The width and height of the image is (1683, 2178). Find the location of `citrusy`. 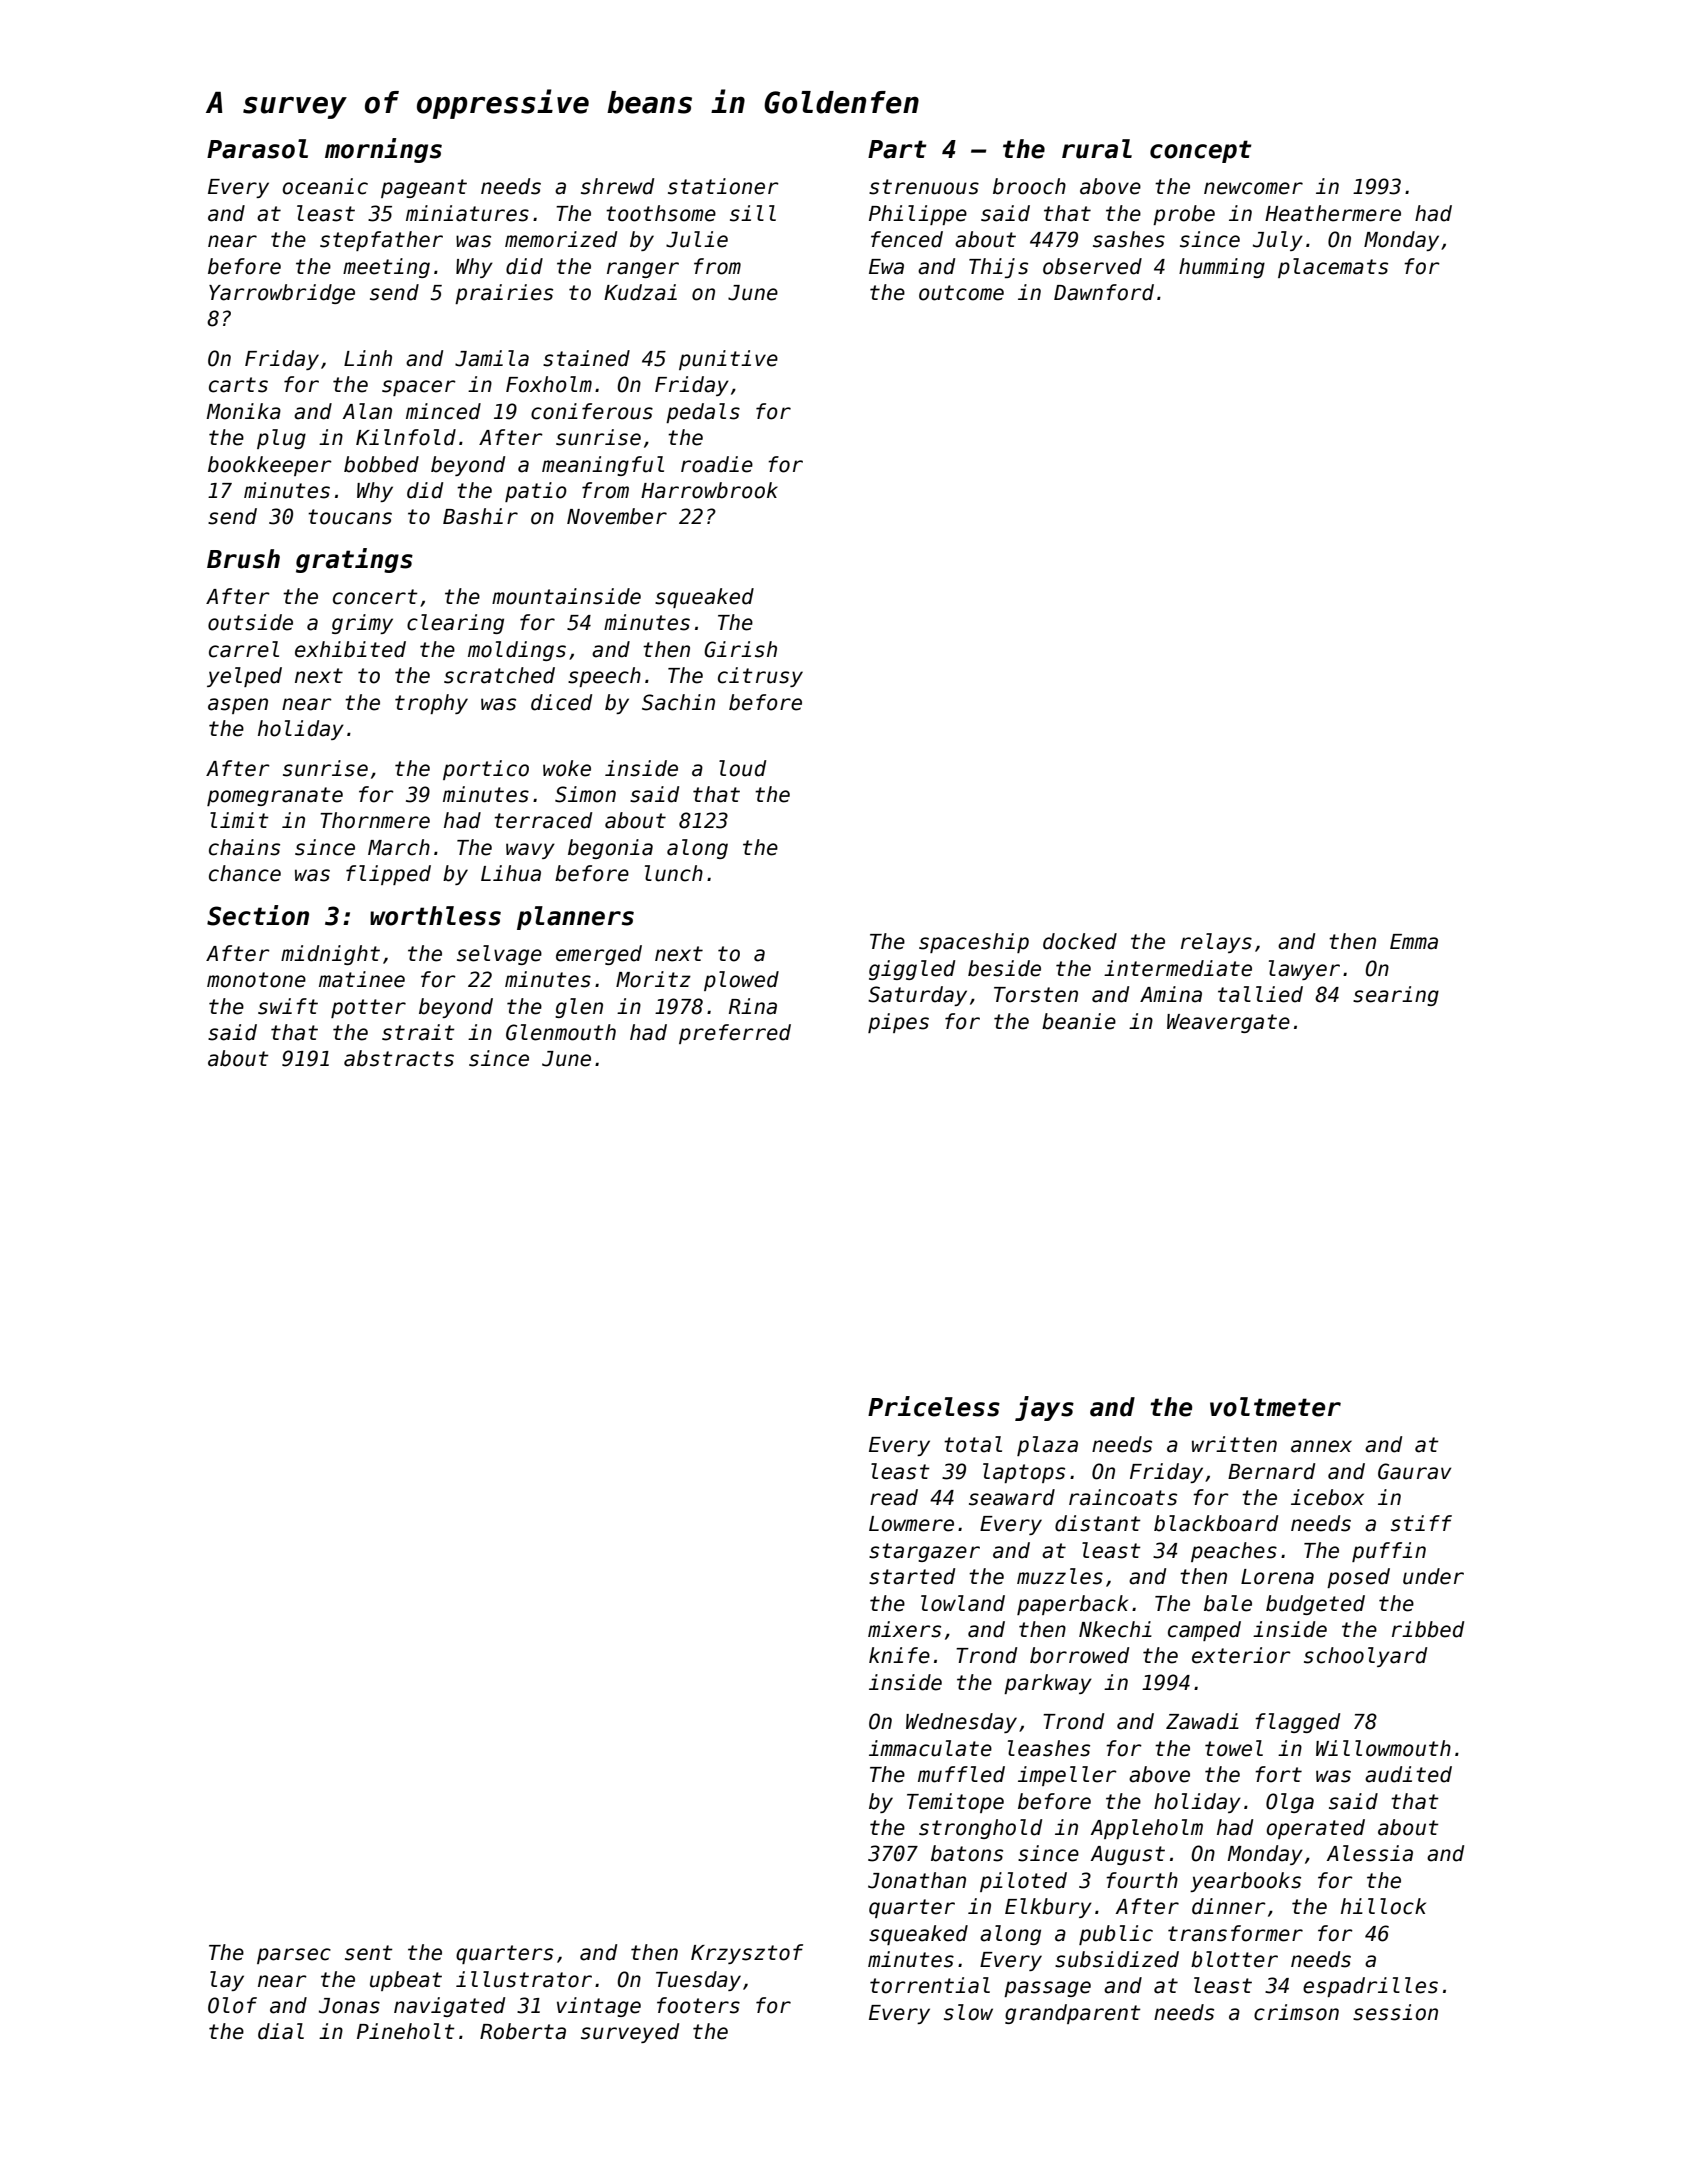

citrusy is located at coordinates (760, 677).
